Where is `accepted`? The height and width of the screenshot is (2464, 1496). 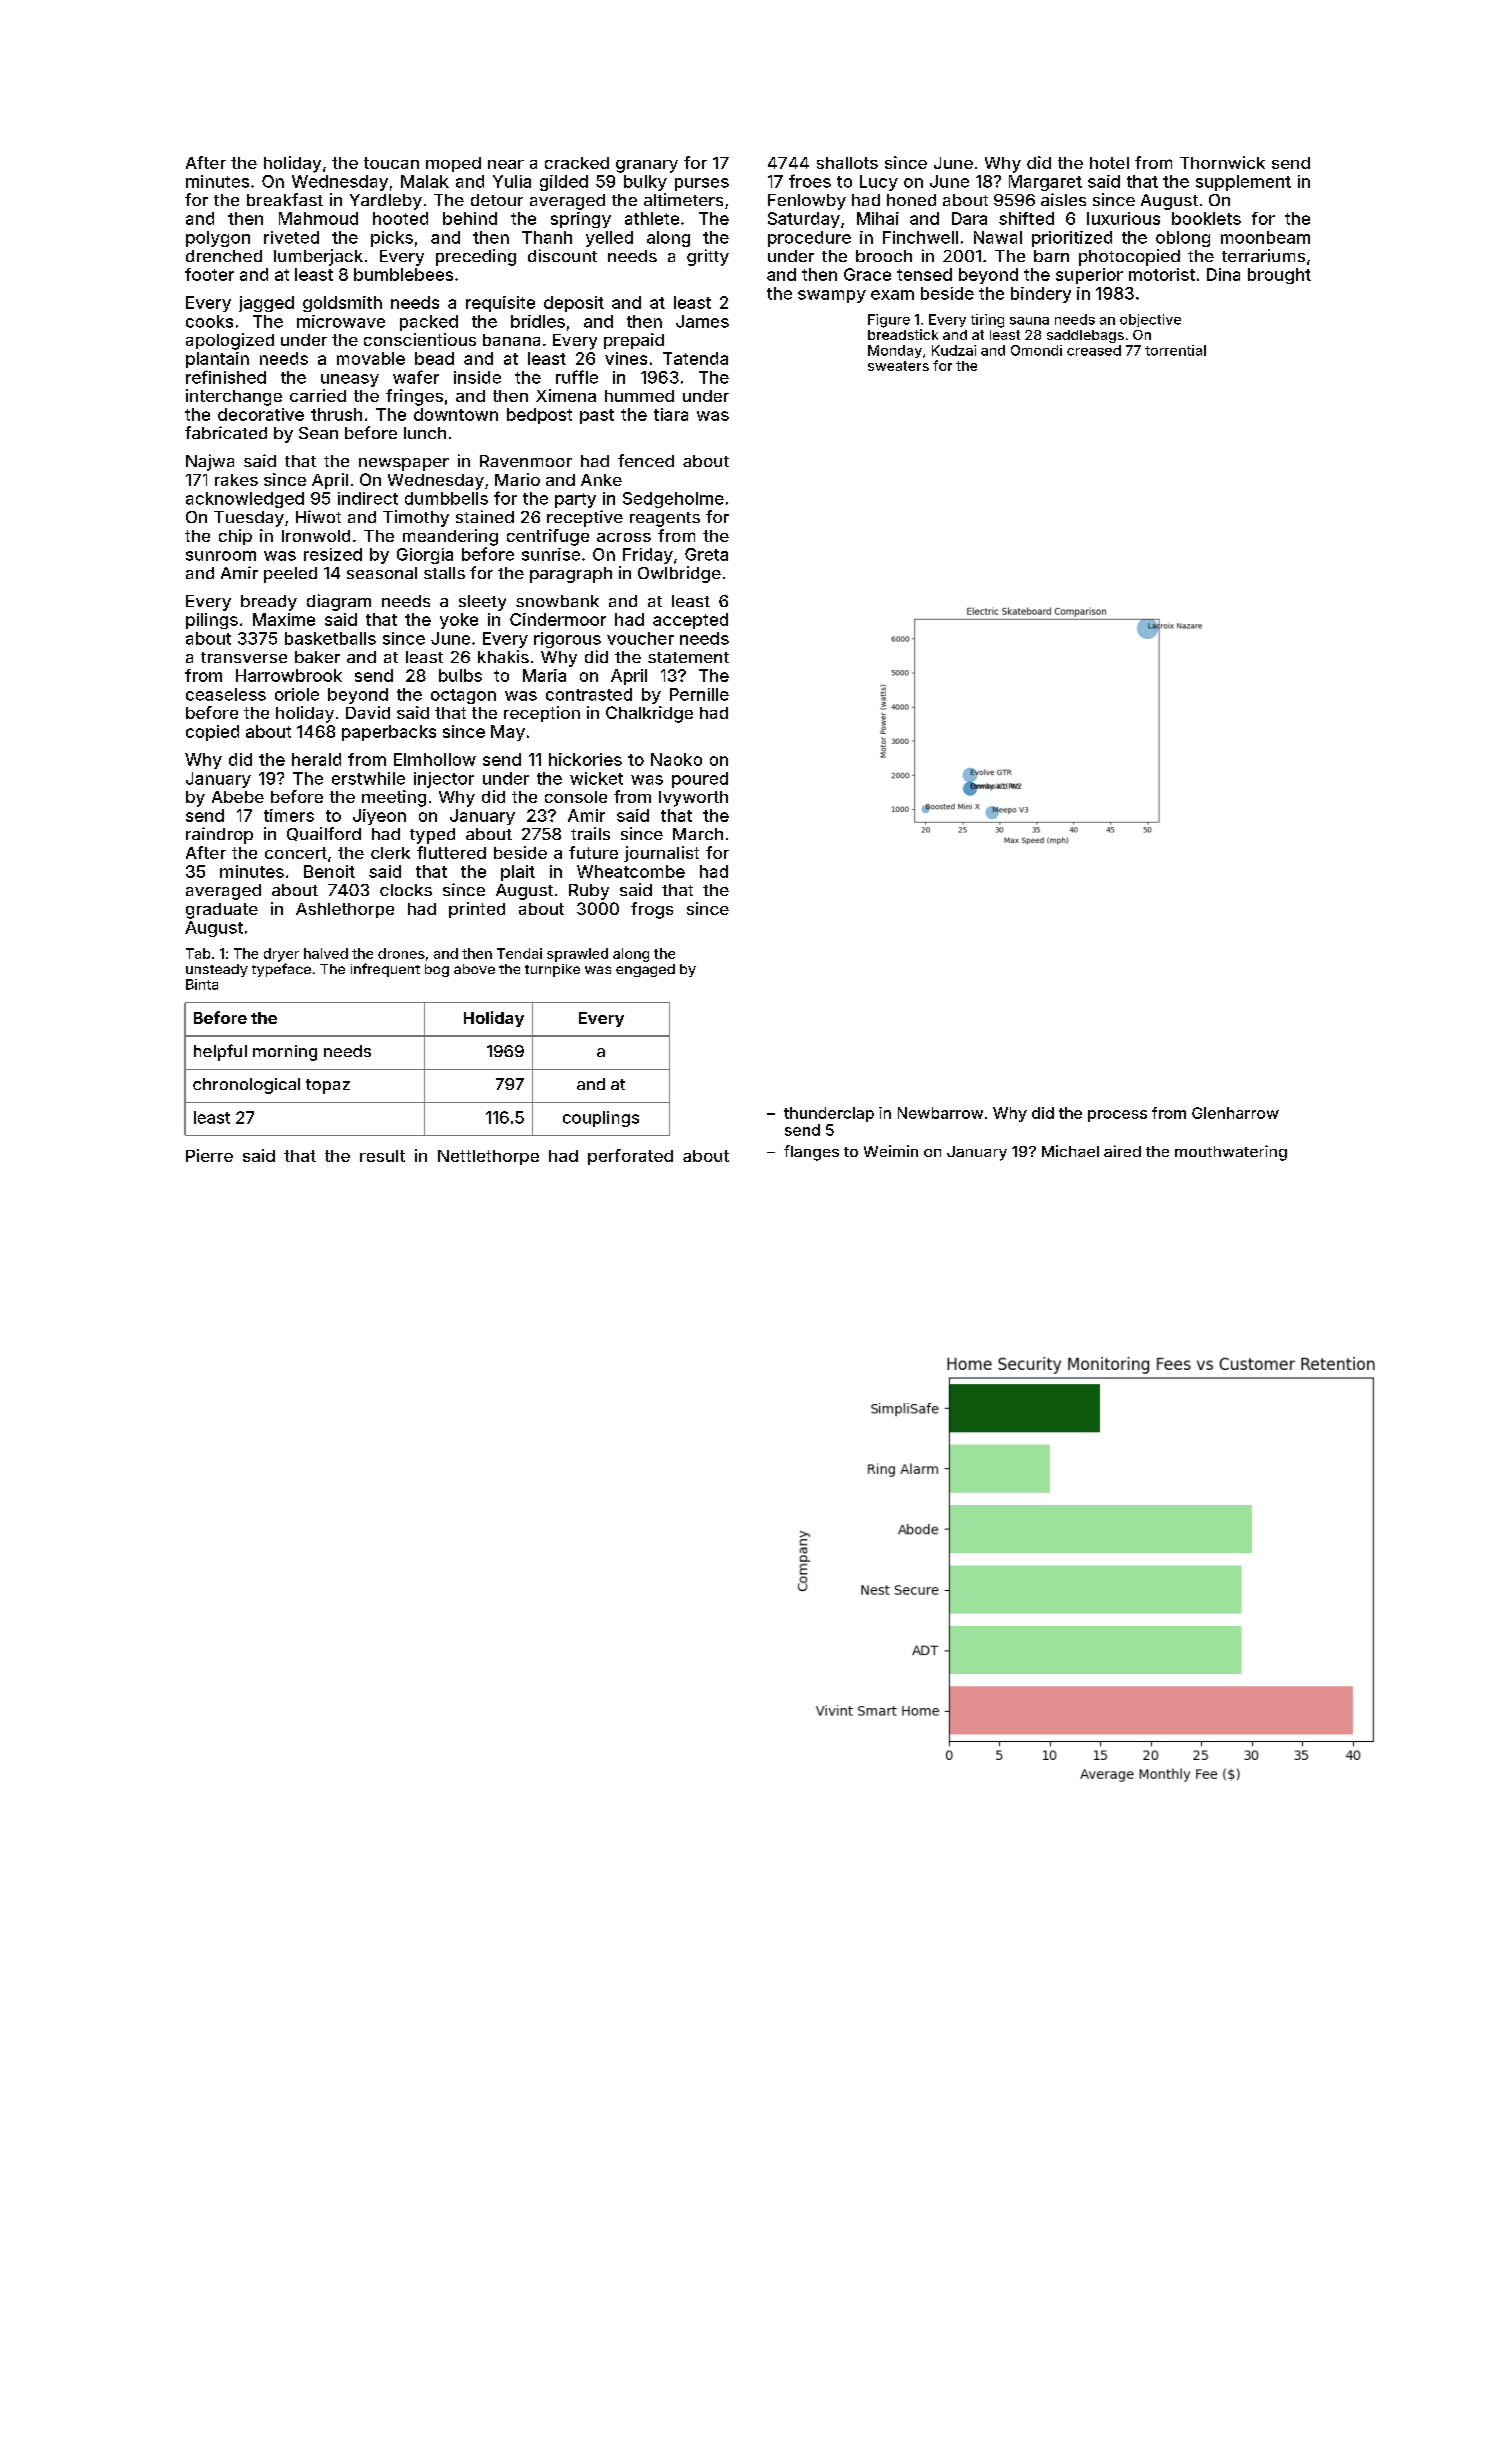 accepted is located at coordinates (690, 621).
